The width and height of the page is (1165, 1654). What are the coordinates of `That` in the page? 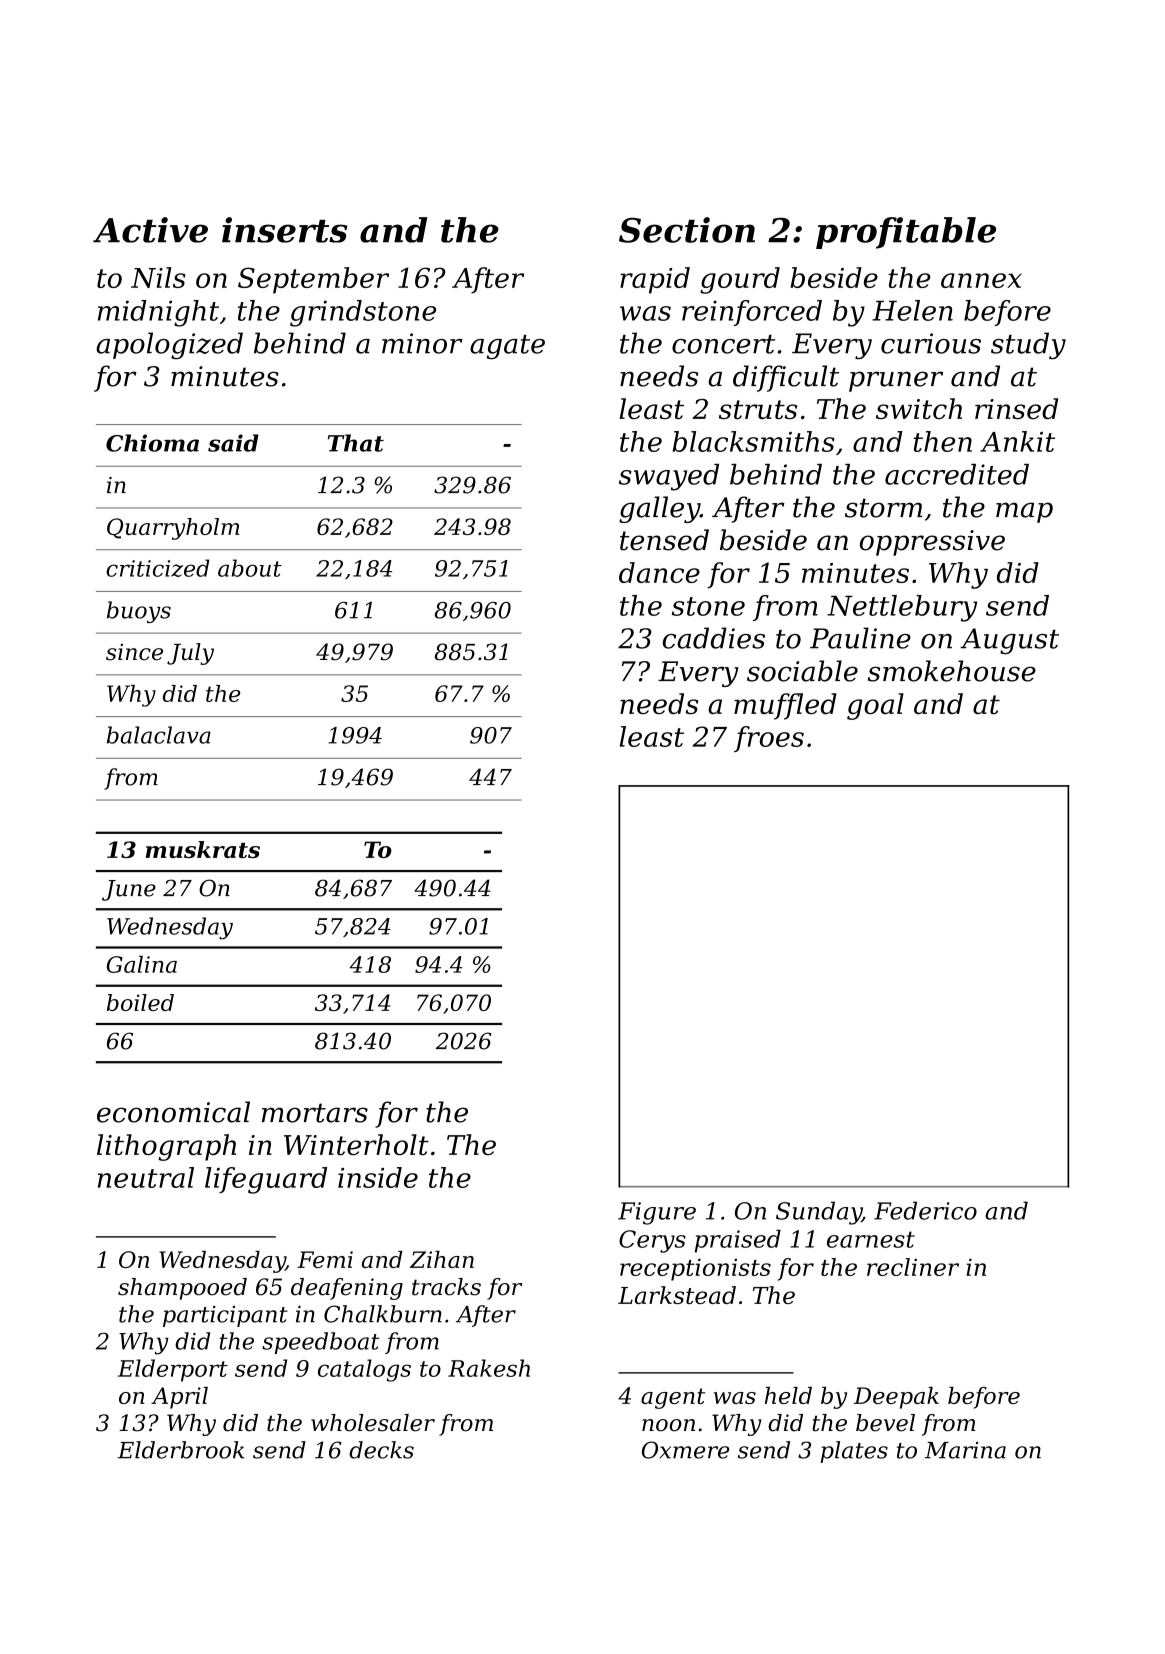 It's located at (356, 443).
